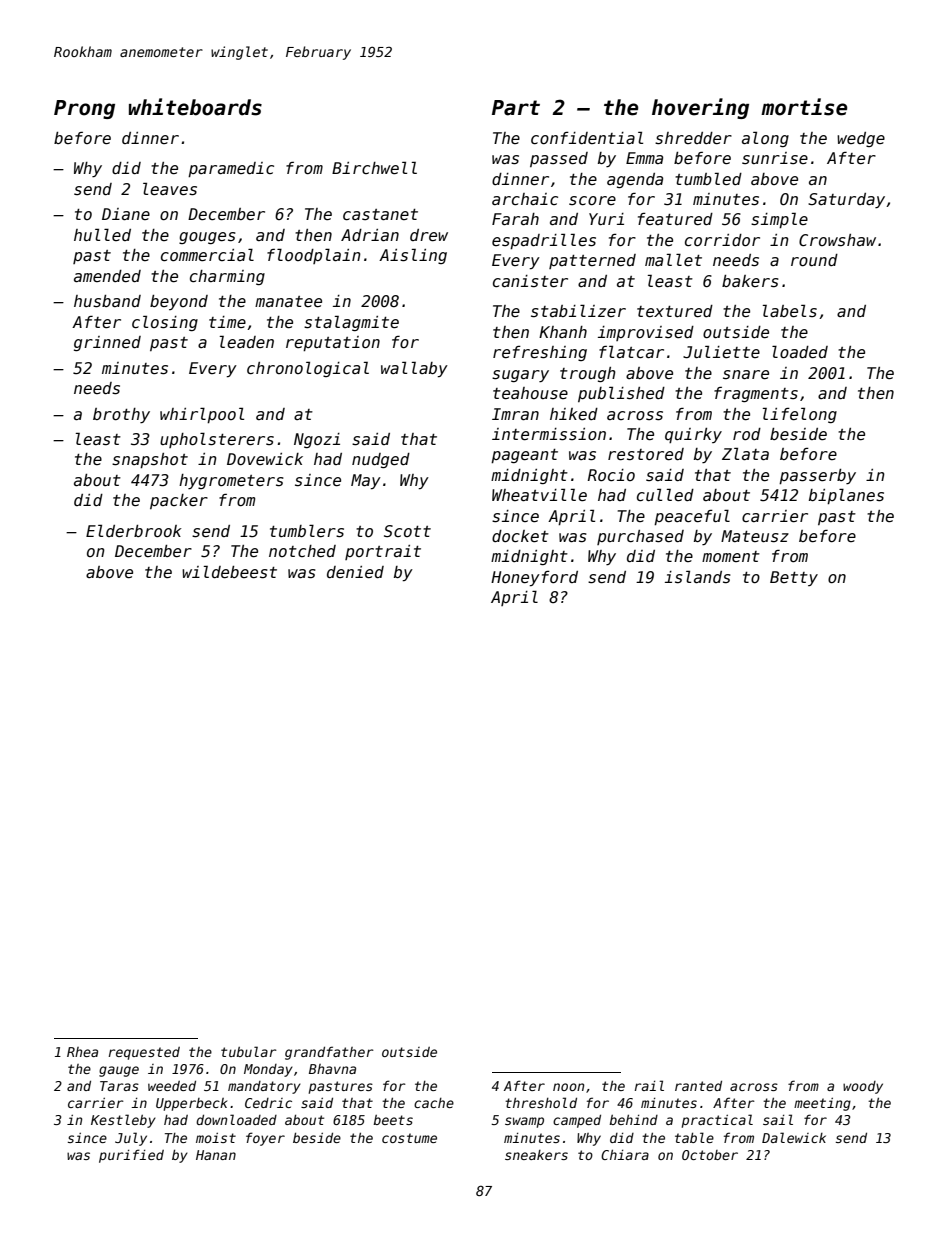  Describe the element at coordinates (332, 1069) in the image. I see `Bhavna` at that location.
